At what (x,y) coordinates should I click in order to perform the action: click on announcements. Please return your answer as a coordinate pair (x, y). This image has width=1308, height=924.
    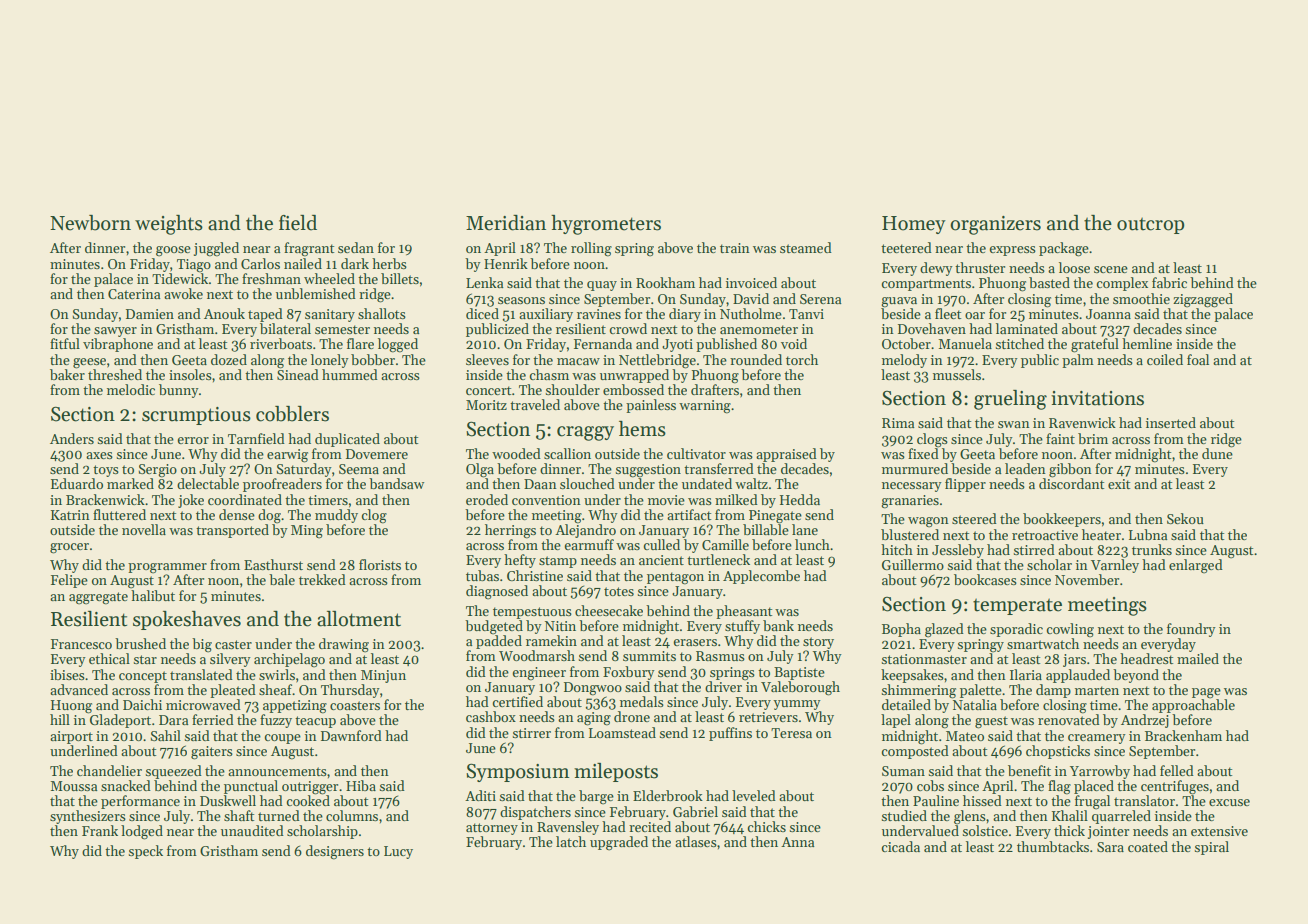
    Looking at the image, I should click on (277, 771).
